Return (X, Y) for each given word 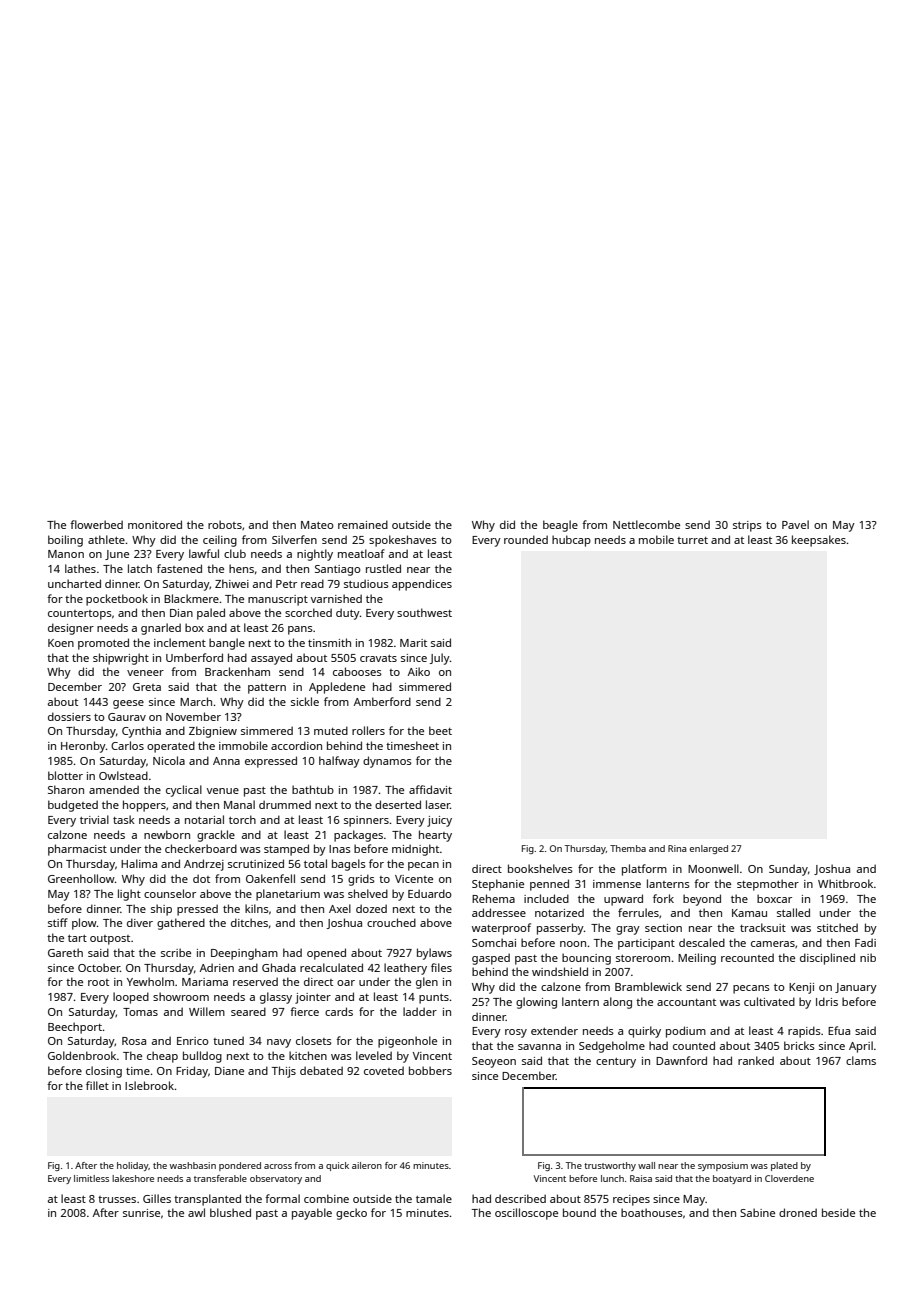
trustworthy (610, 1166)
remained (363, 524)
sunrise (141, 1213)
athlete (106, 539)
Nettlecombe (646, 524)
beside (838, 1212)
